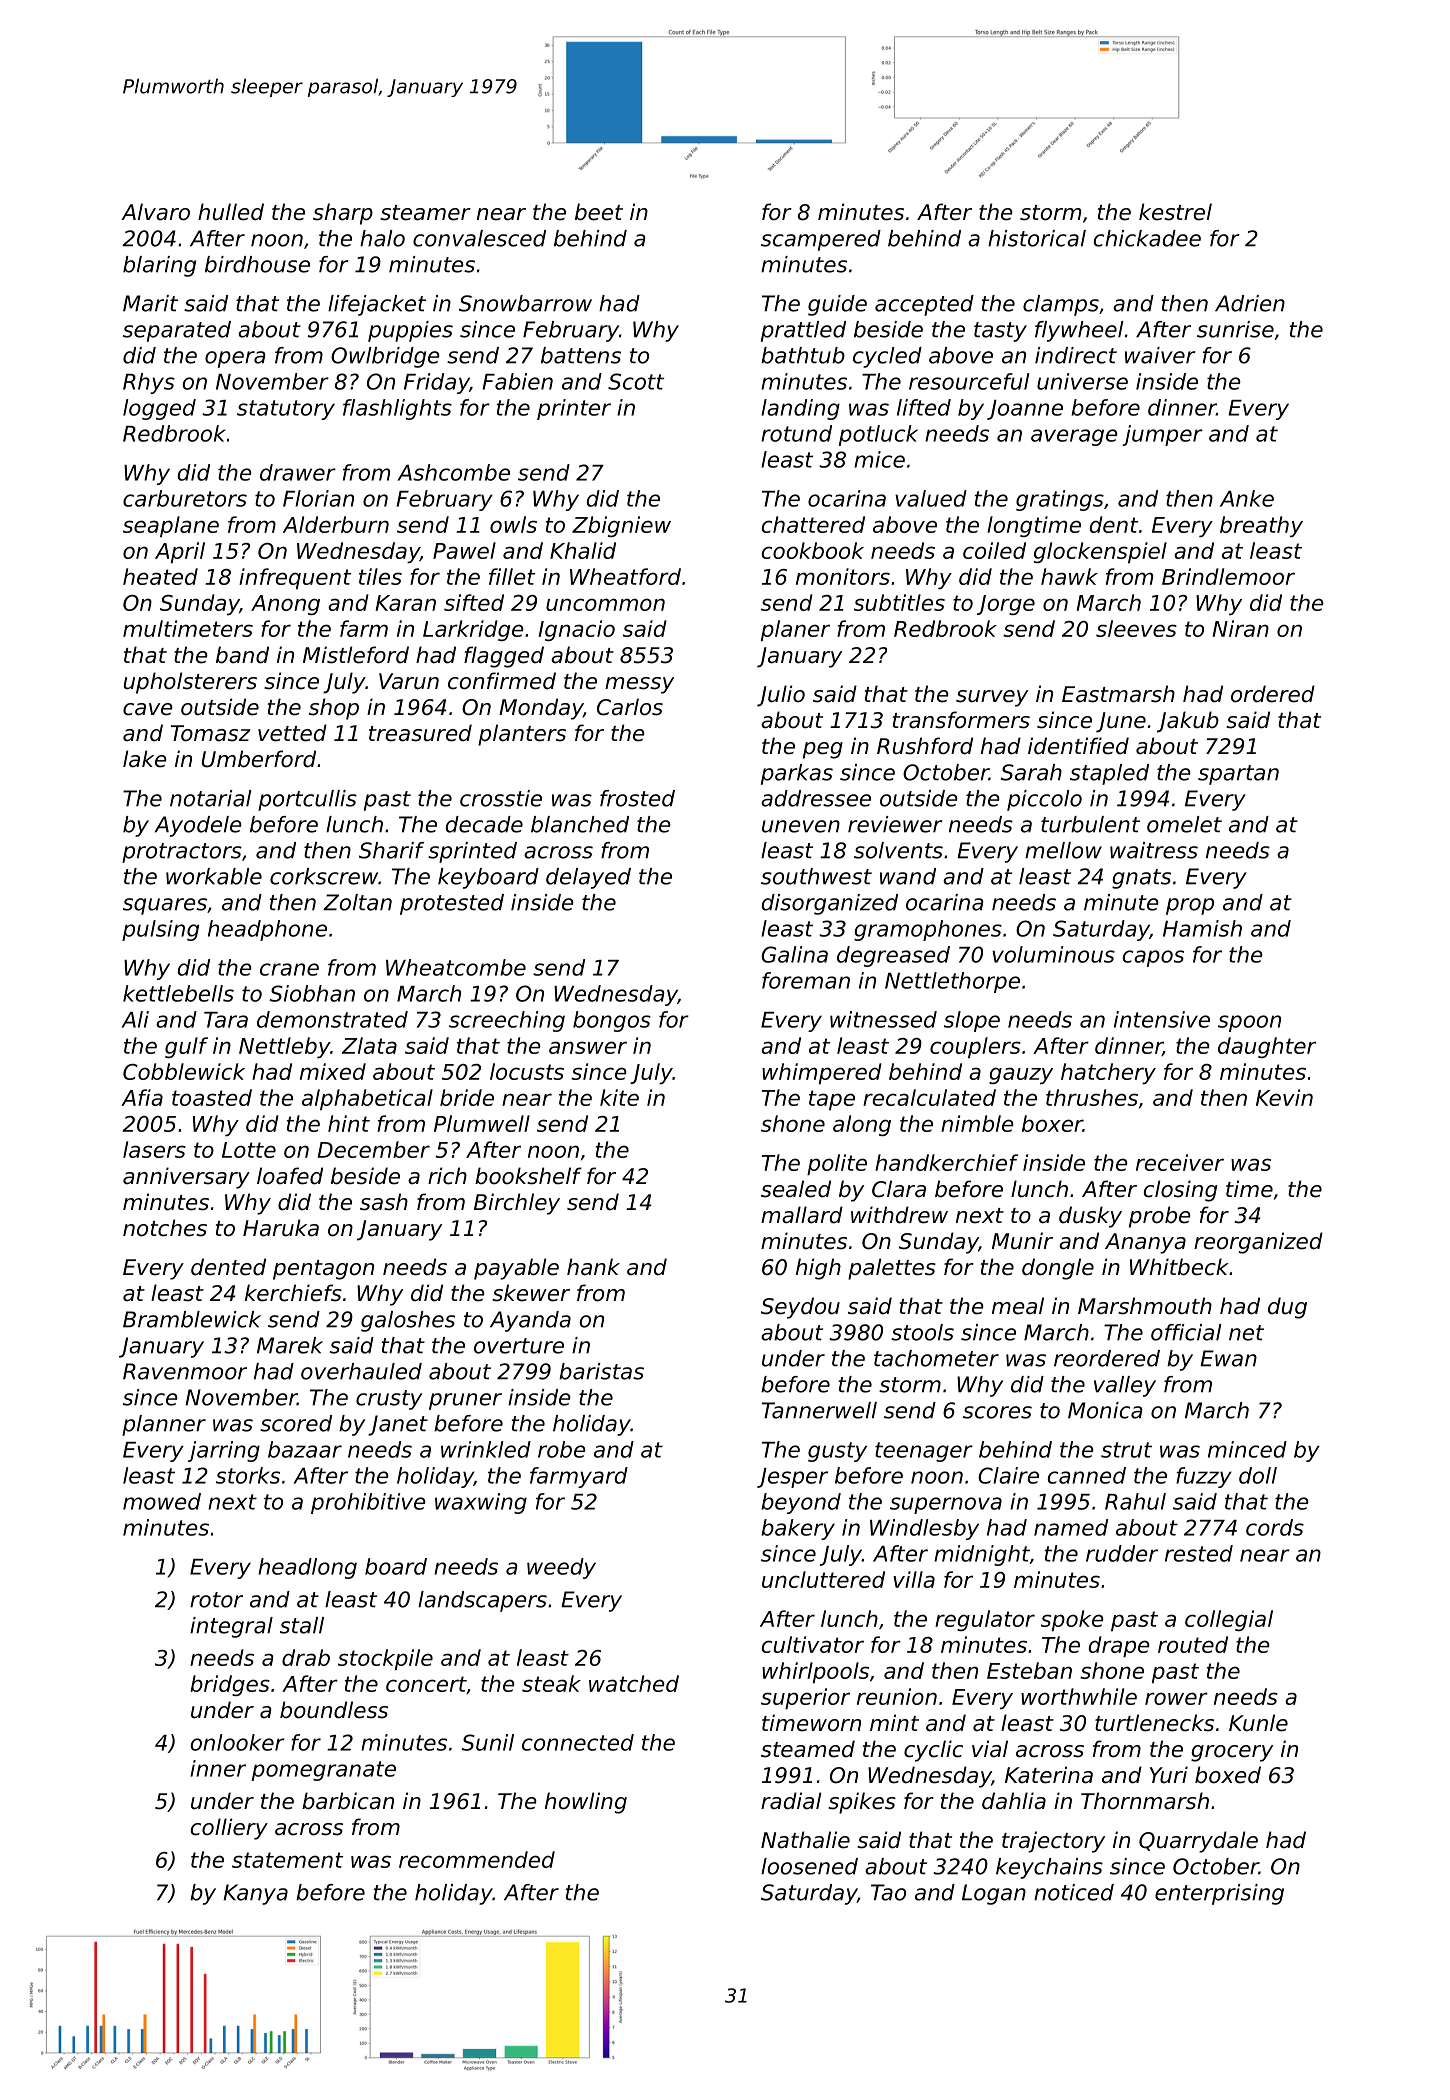  Describe the element at coordinates (1240, 628) in the screenshot. I see `Niran` at that location.
